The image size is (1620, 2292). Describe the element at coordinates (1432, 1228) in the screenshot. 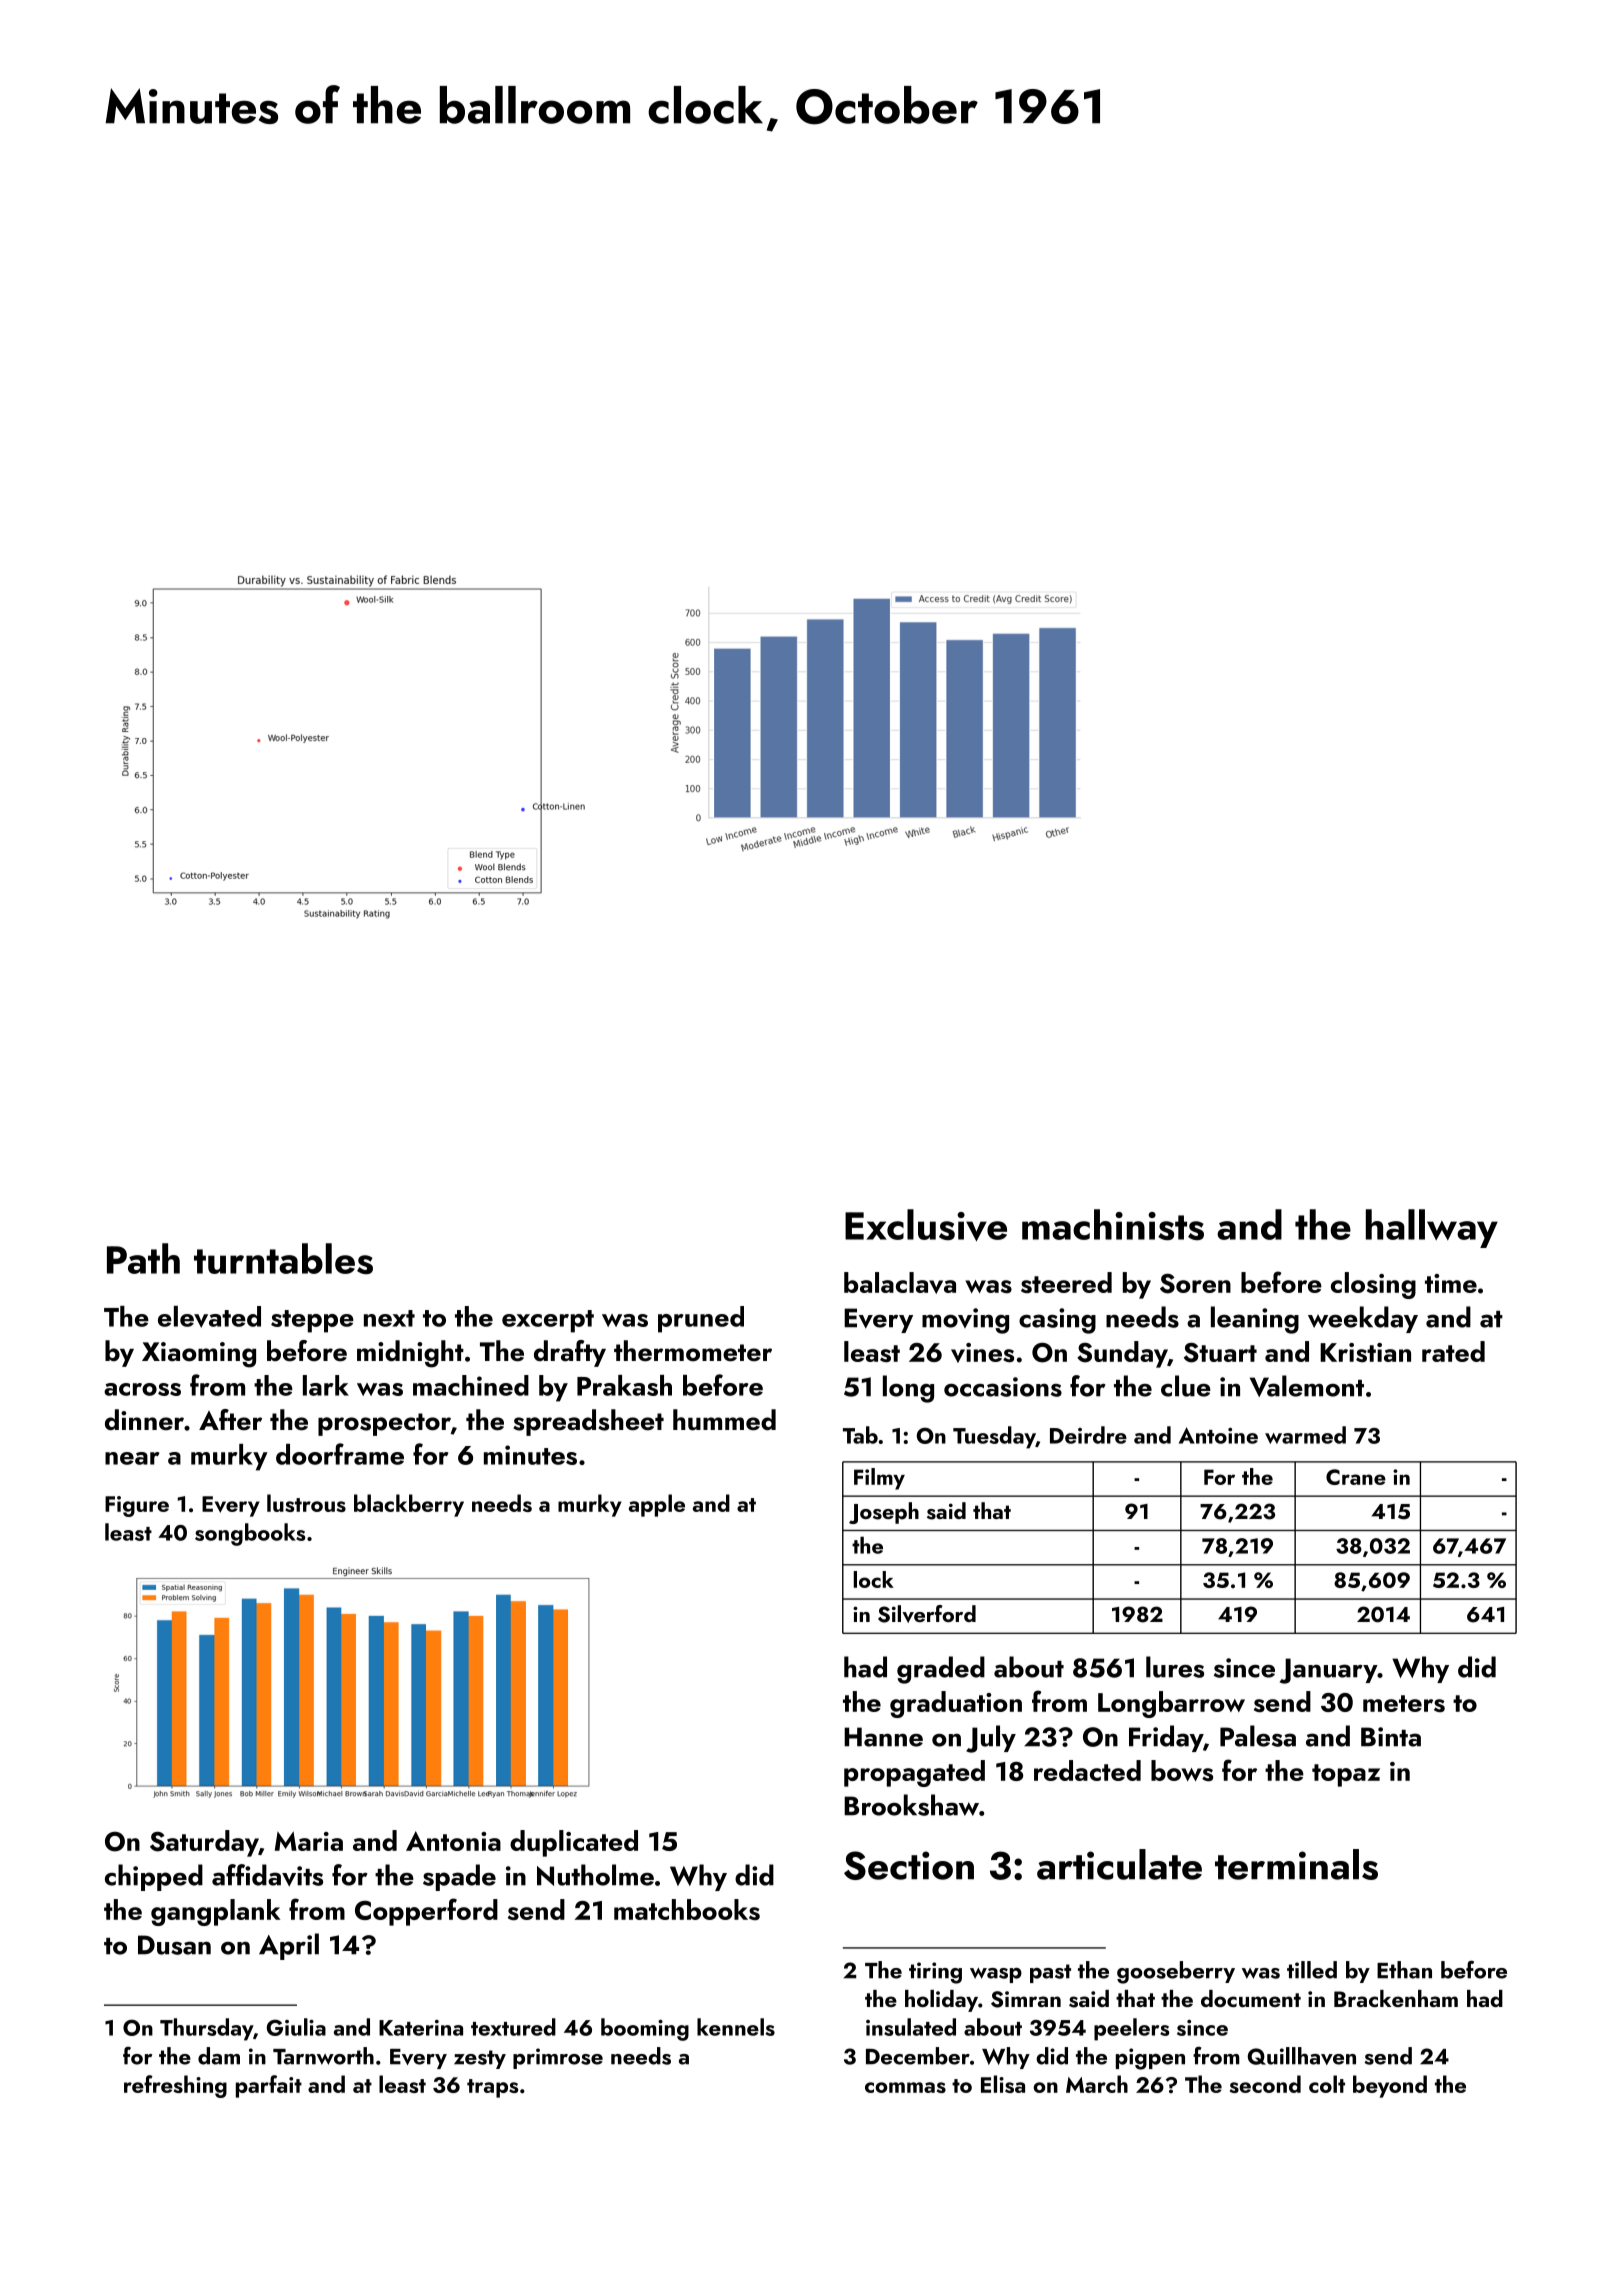

I see `hallway` at that location.
